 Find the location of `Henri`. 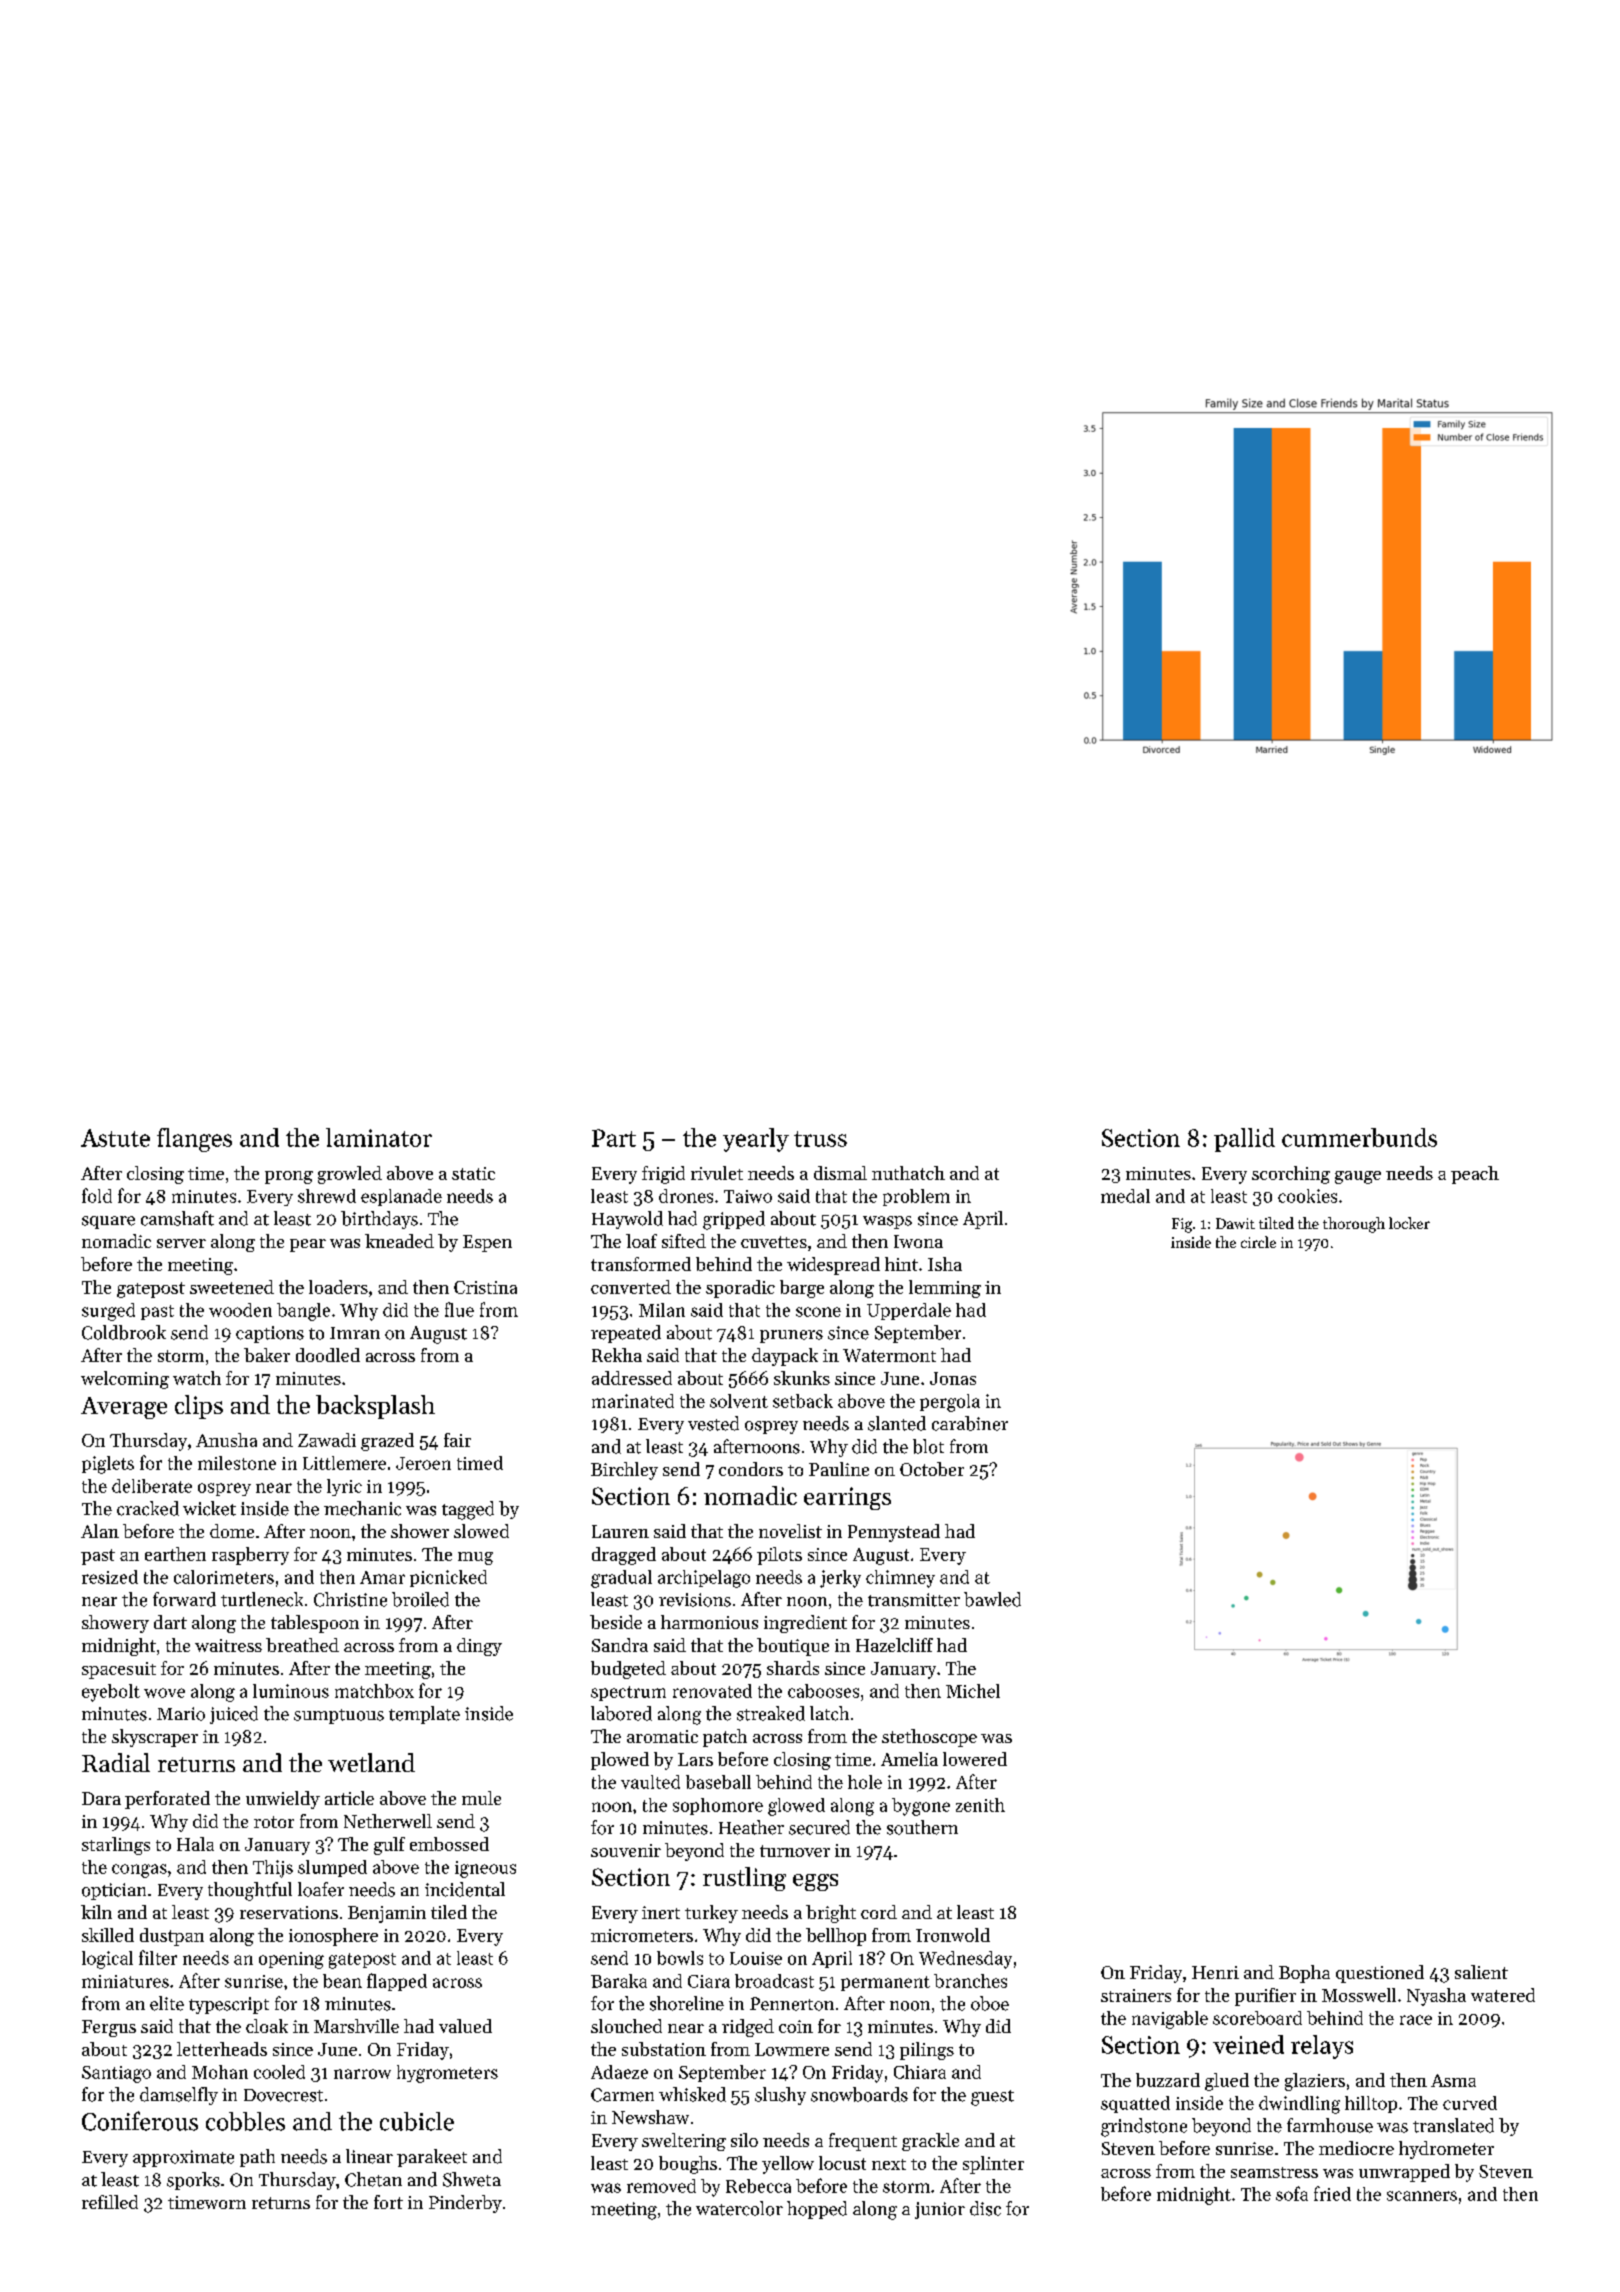

Henri is located at coordinates (1215, 1972).
